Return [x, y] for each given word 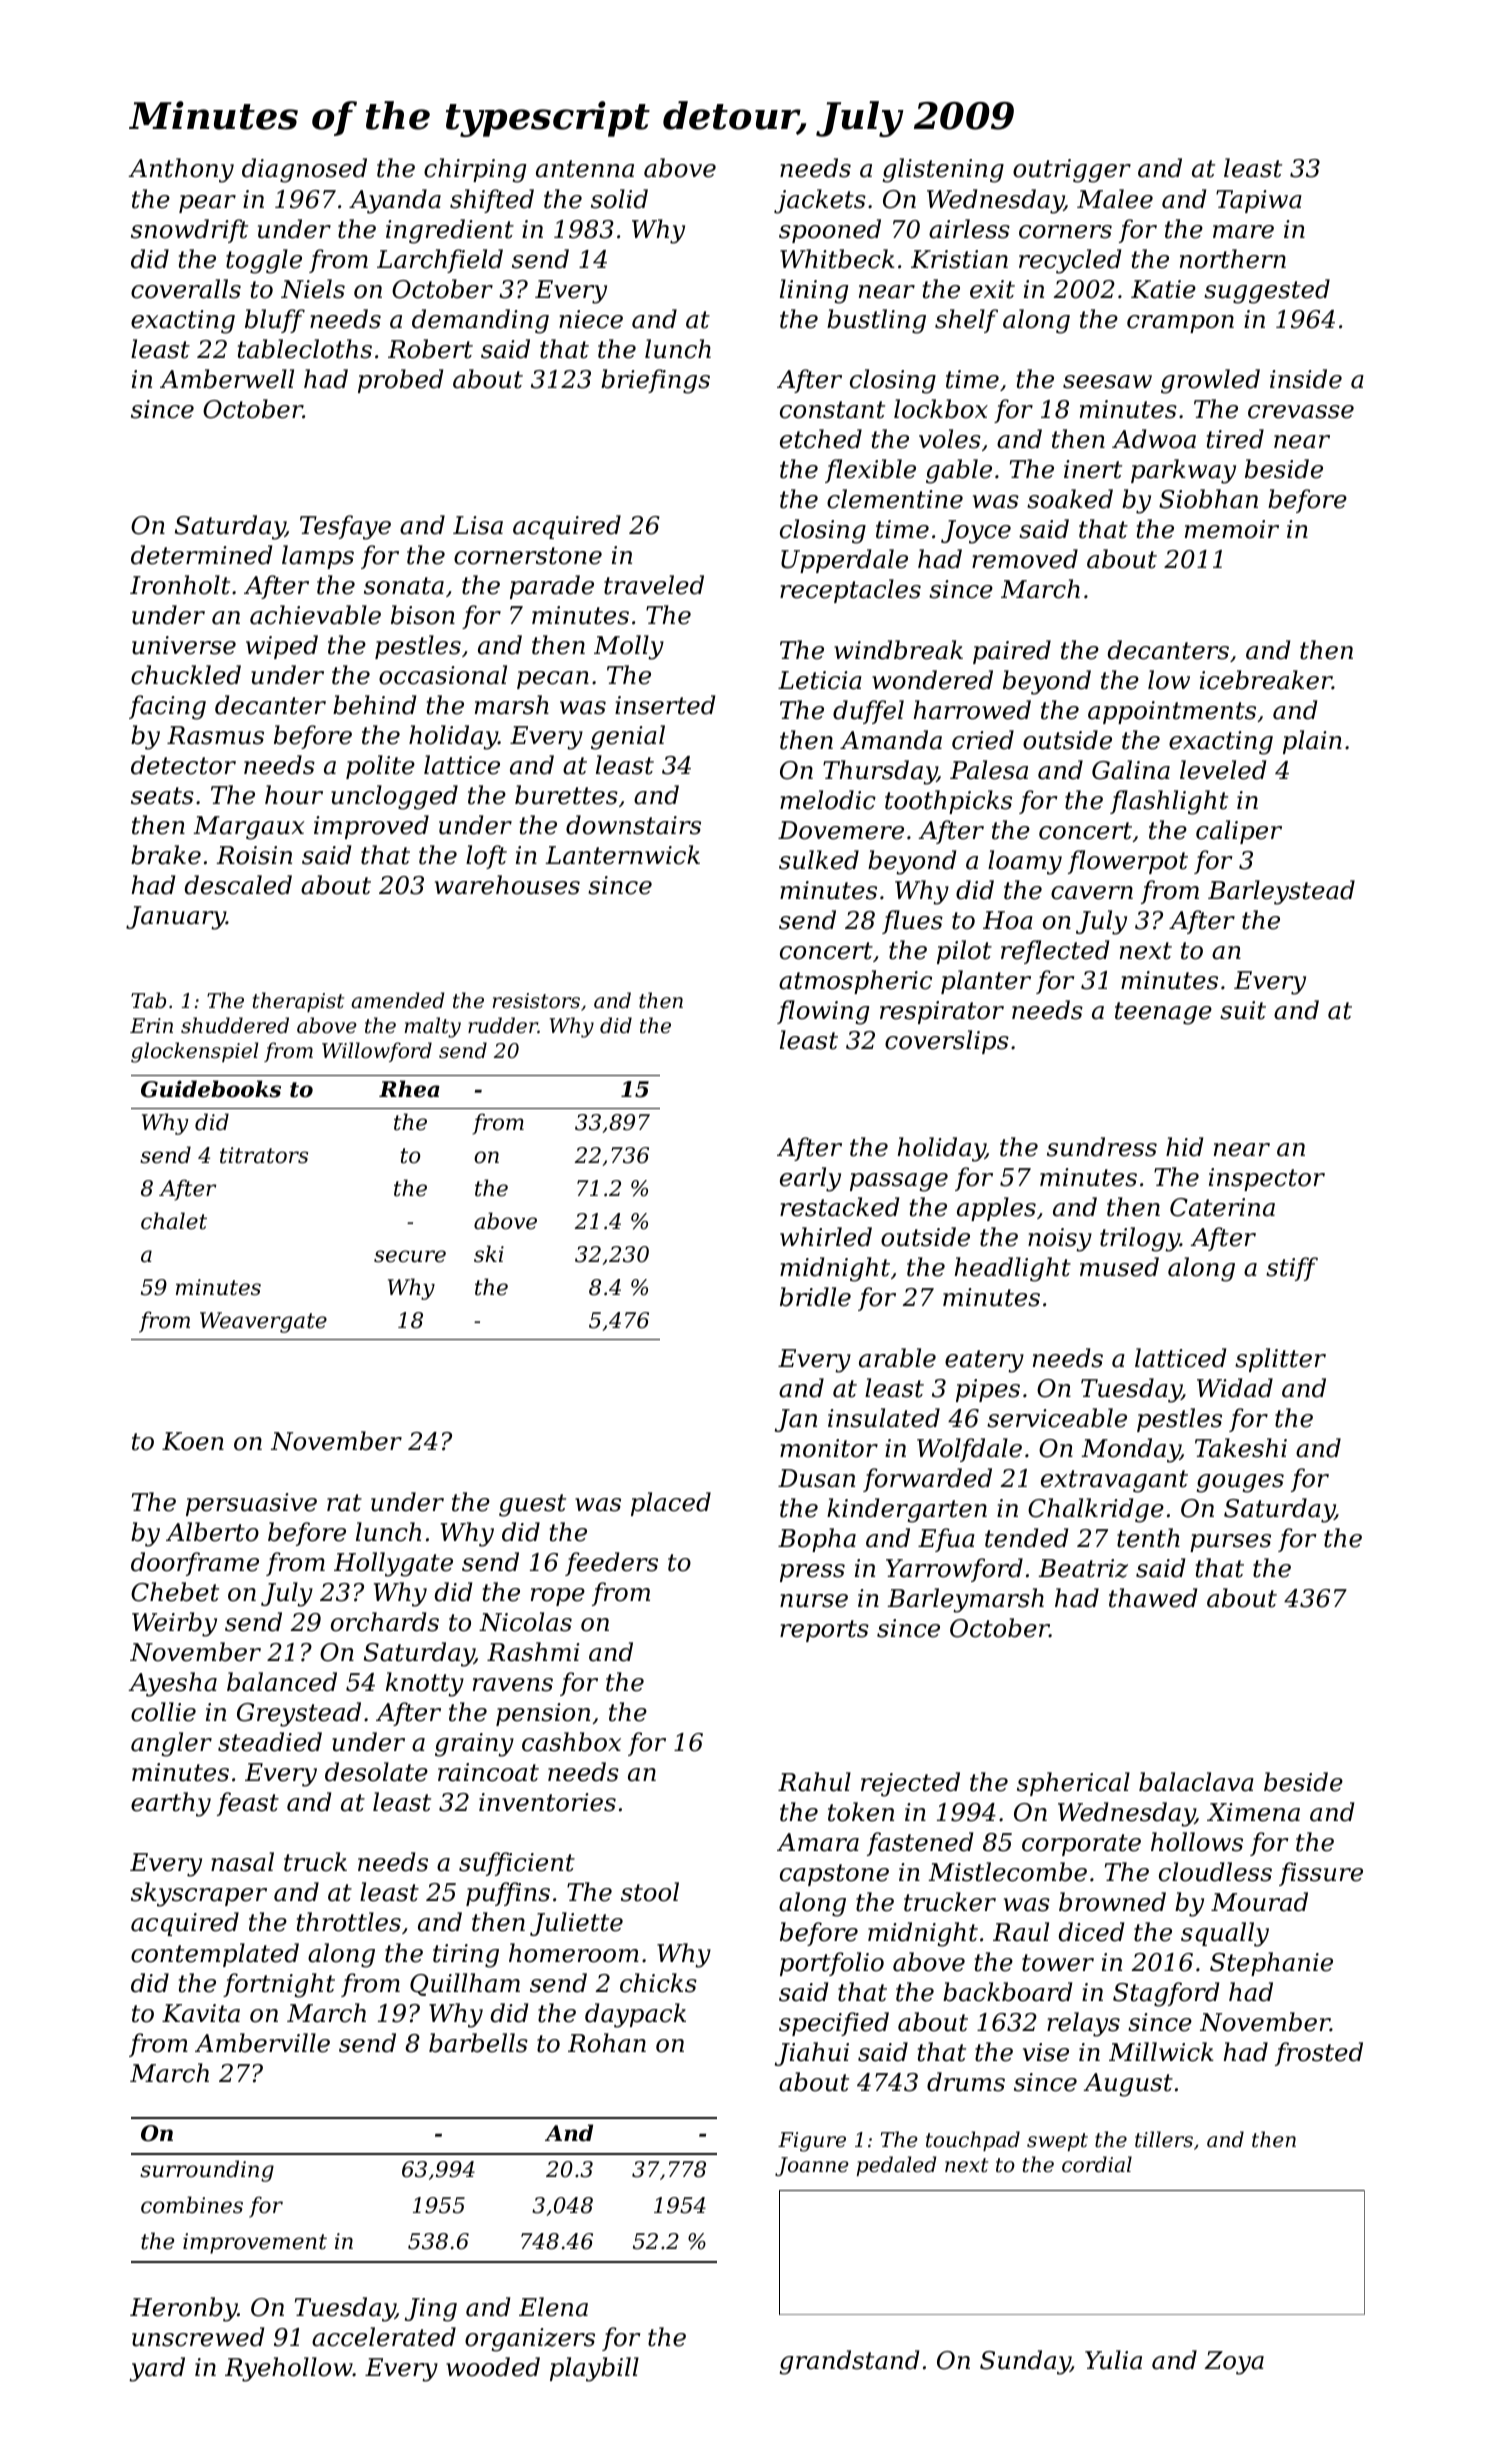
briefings [655, 381]
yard [157, 2369]
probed [400, 381]
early [810, 1179]
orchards [385, 1622]
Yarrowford [954, 1570]
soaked [1070, 499]
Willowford [377, 1052]
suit [1243, 1010]
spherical [1073, 1784]
